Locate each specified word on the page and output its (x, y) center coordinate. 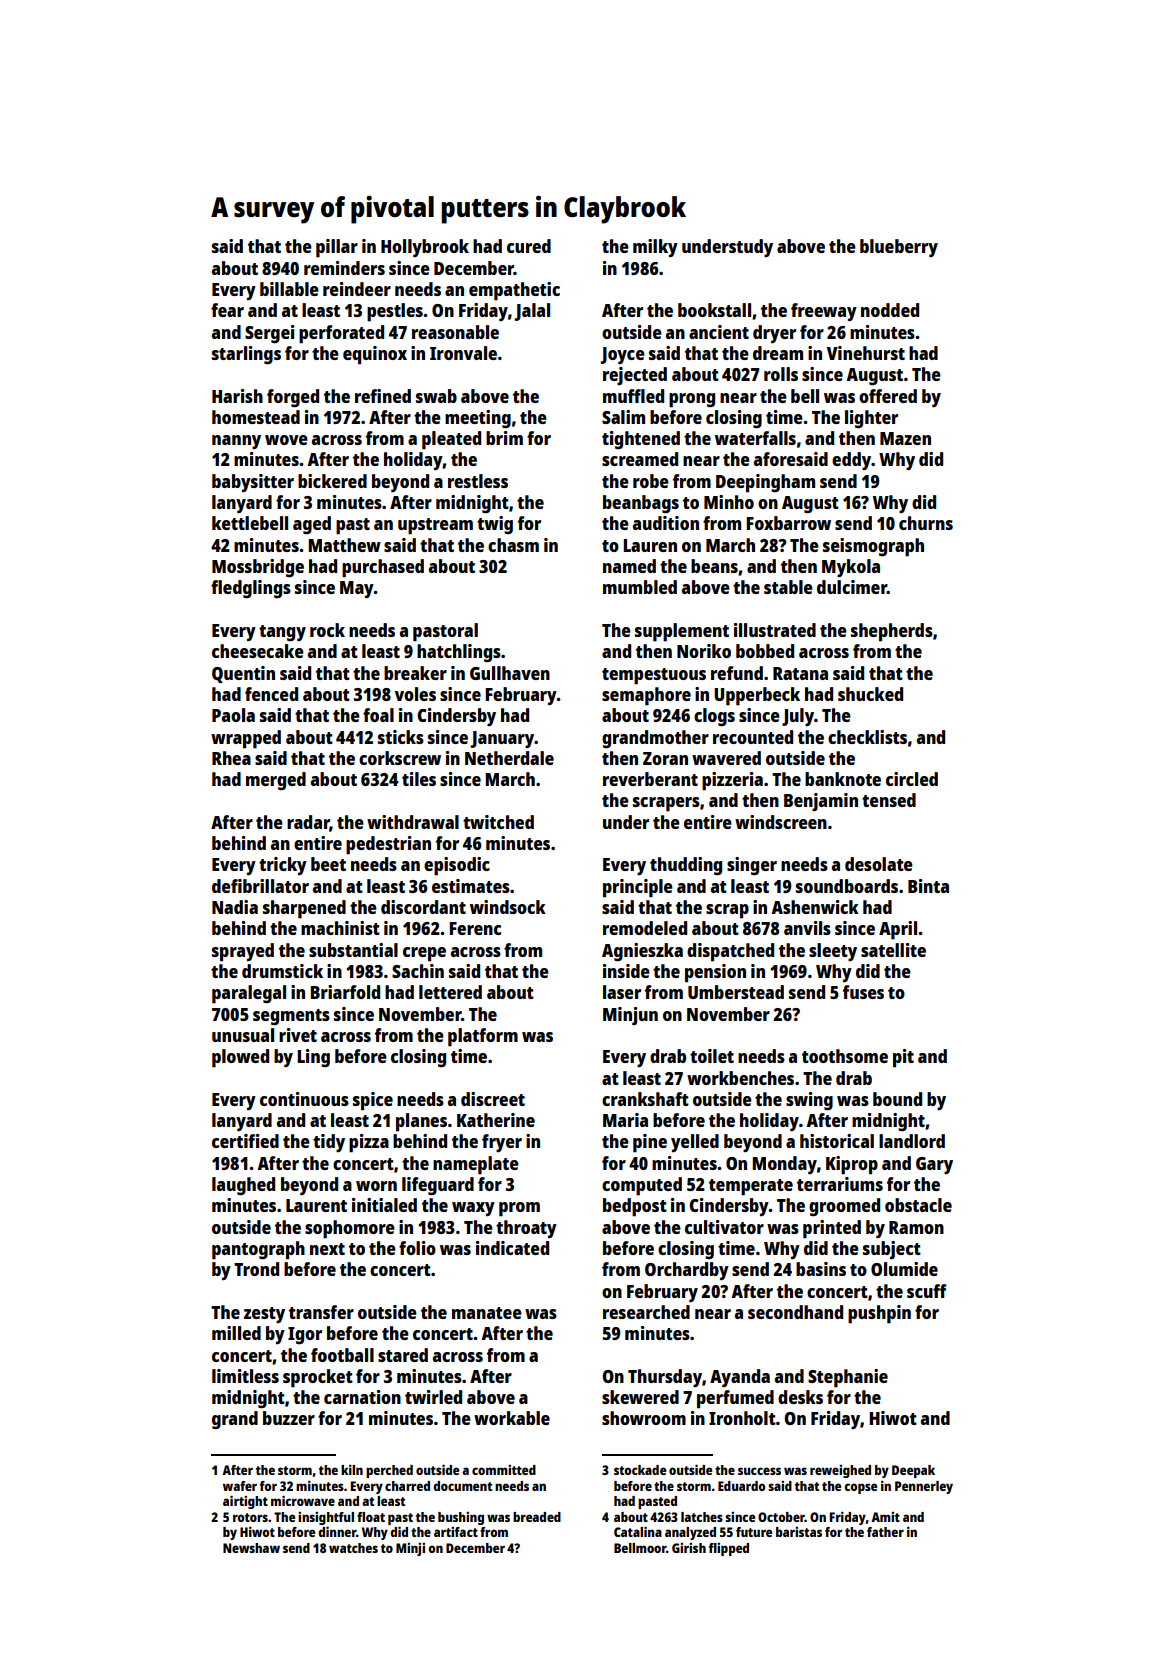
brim (504, 438)
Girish (689, 1548)
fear (227, 310)
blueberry (899, 248)
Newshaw (251, 1548)
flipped (729, 1549)
